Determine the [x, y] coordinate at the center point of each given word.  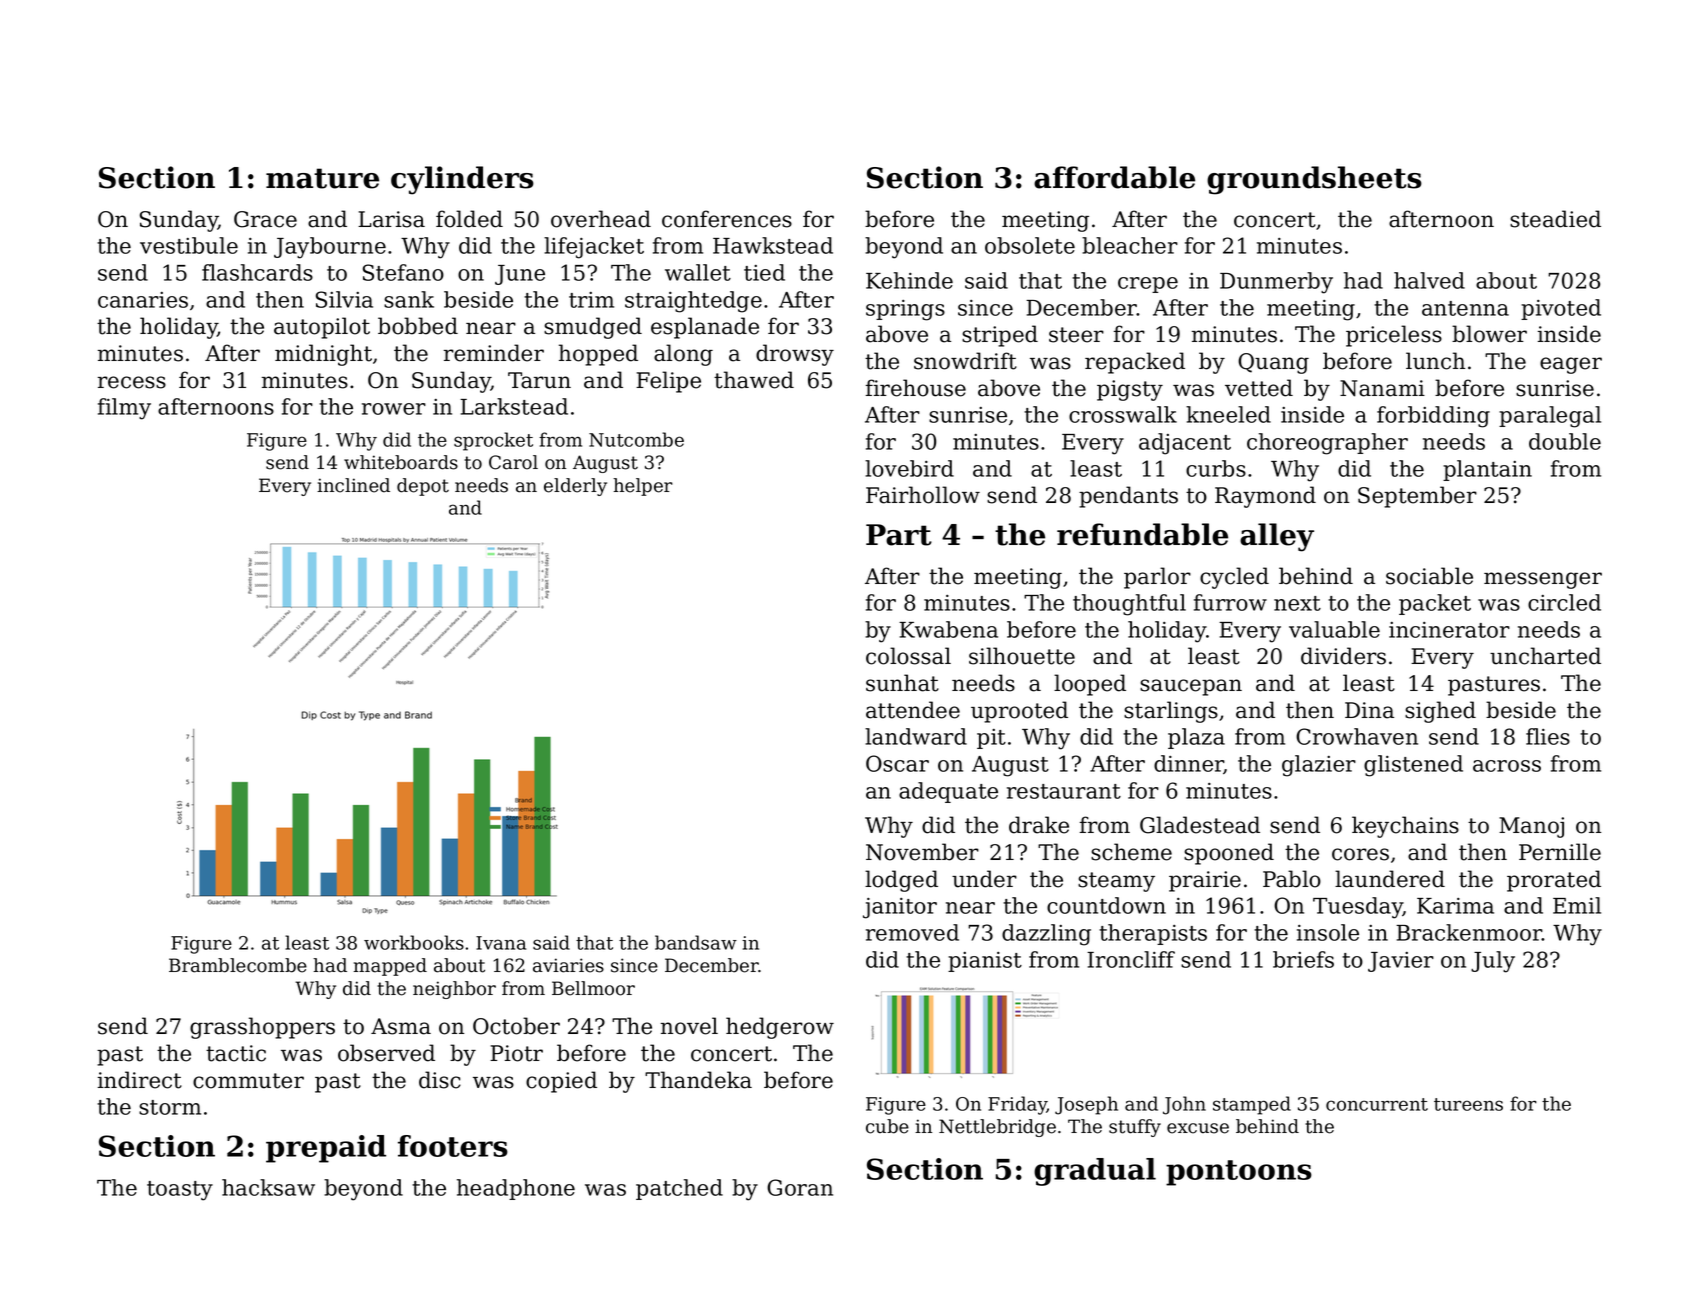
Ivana [501, 943]
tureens [1468, 1104]
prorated [1554, 881]
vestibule [189, 245]
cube [887, 1126]
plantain [1487, 470]
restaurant [1064, 791]
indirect [140, 1080]
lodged [901, 881]
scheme [1131, 852]
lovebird [909, 468]
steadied [1555, 219]
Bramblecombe [238, 965]
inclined [353, 485]
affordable [1114, 177]
